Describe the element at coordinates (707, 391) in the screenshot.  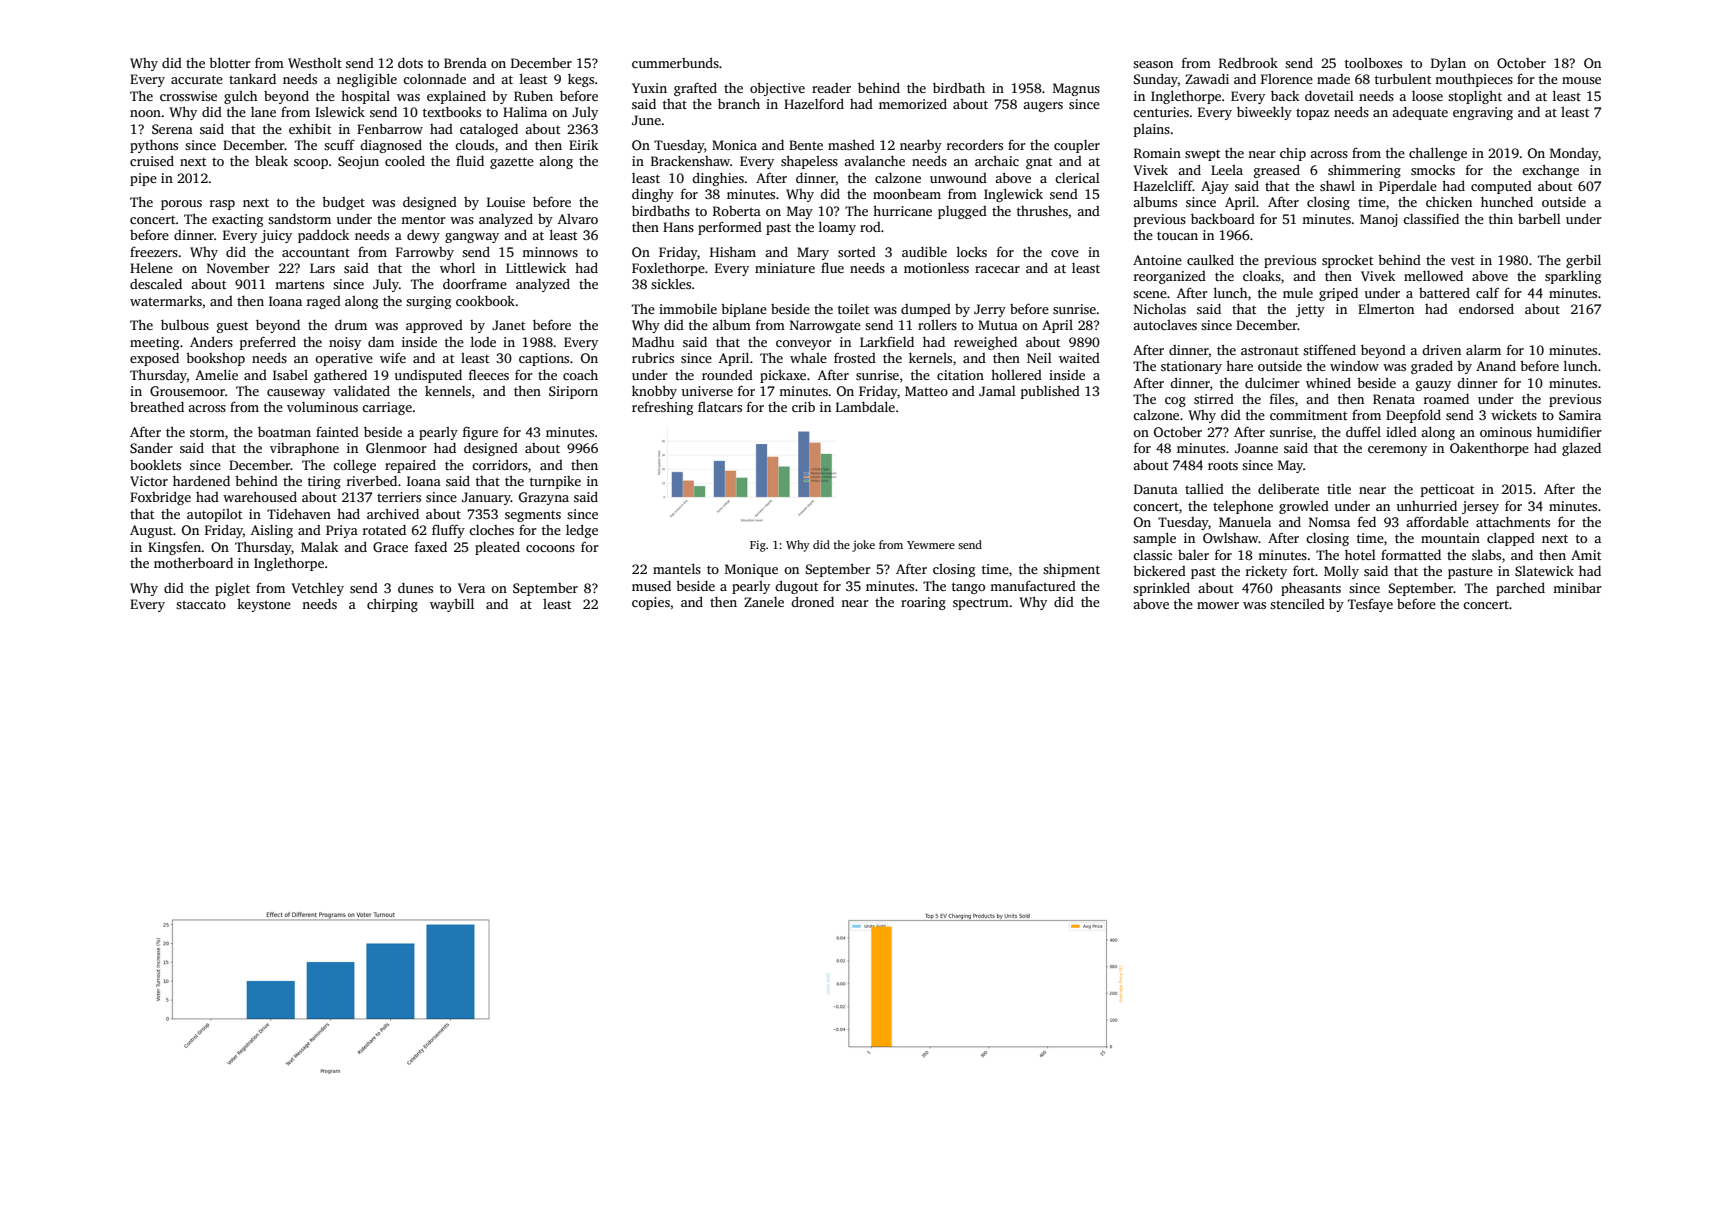
I see `universe` at that location.
